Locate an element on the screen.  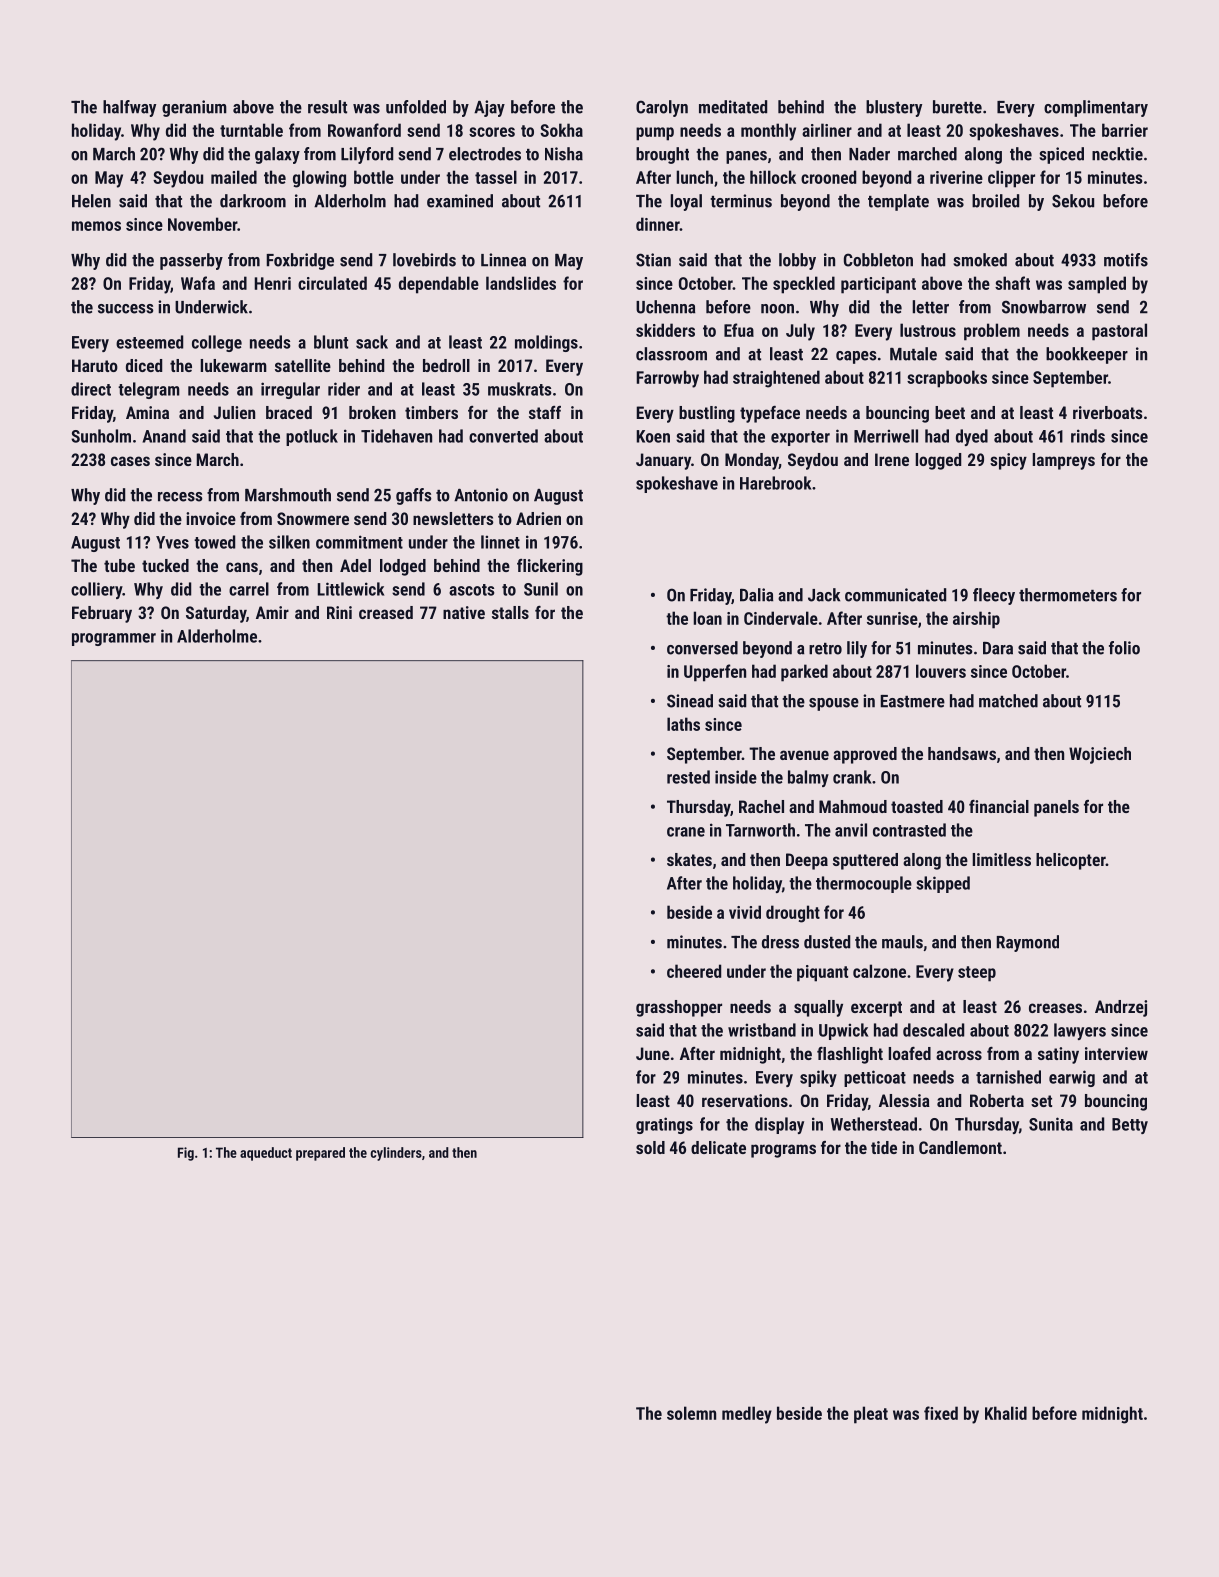
medley is located at coordinates (747, 1415).
